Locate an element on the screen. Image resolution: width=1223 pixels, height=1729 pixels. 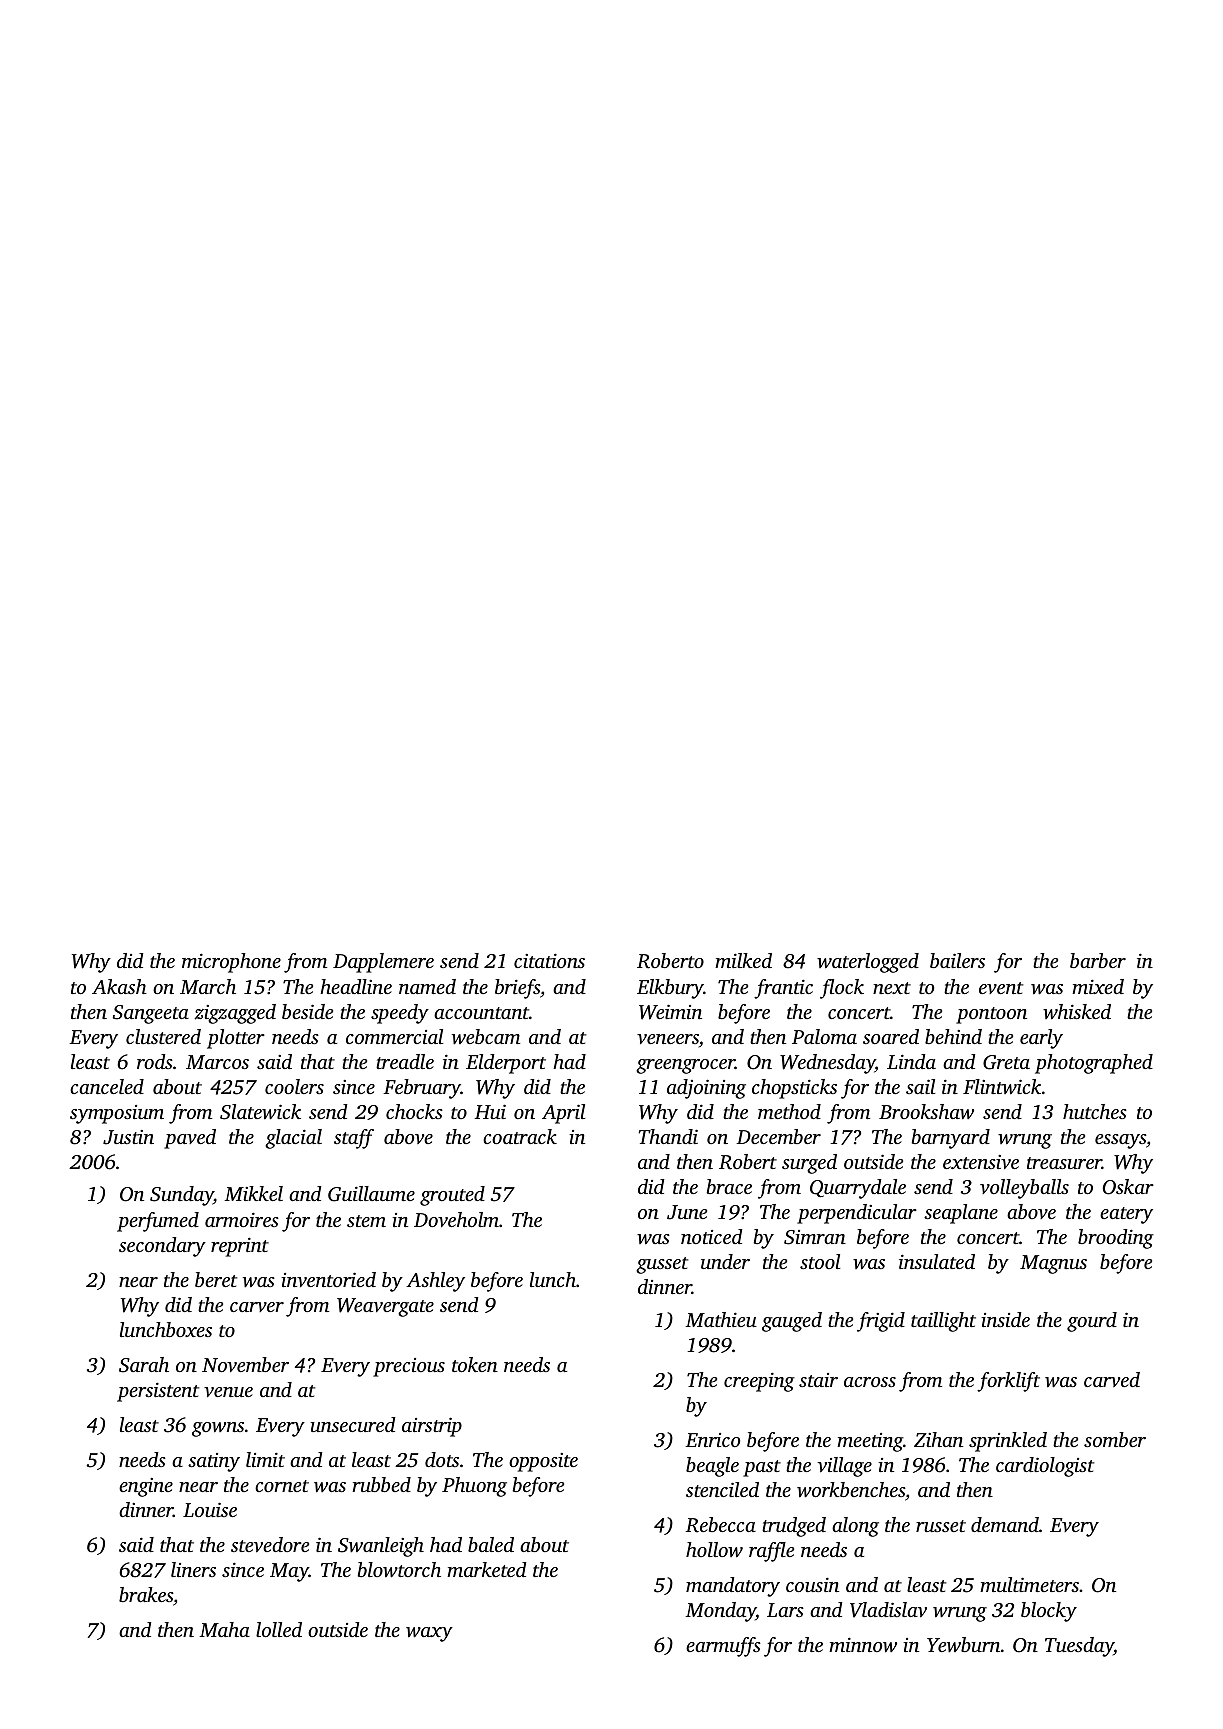
baled is located at coordinates (491, 1544).
